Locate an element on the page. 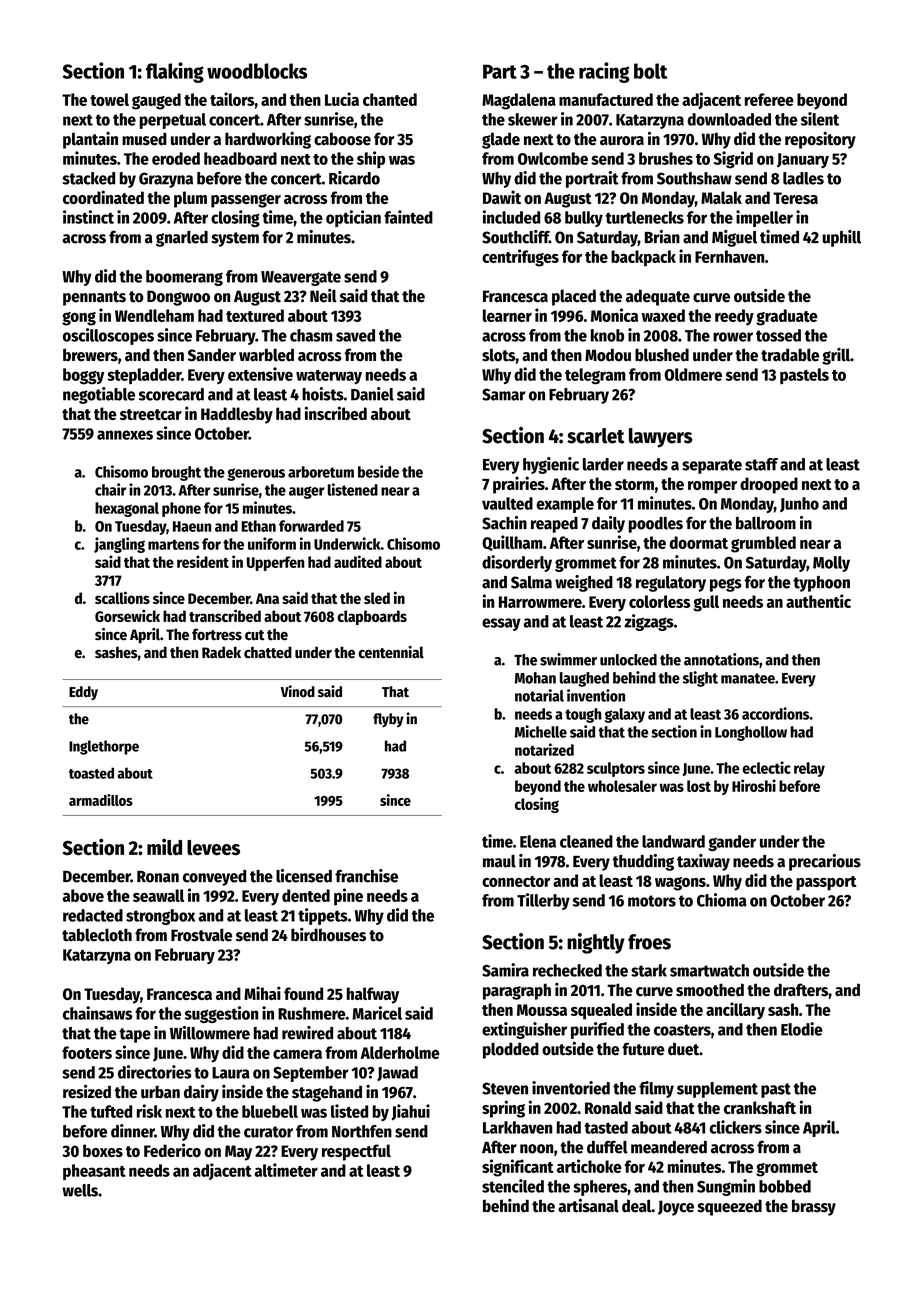 This document has height=1314, width=924. franchise is located at coordinates (366, 876).
